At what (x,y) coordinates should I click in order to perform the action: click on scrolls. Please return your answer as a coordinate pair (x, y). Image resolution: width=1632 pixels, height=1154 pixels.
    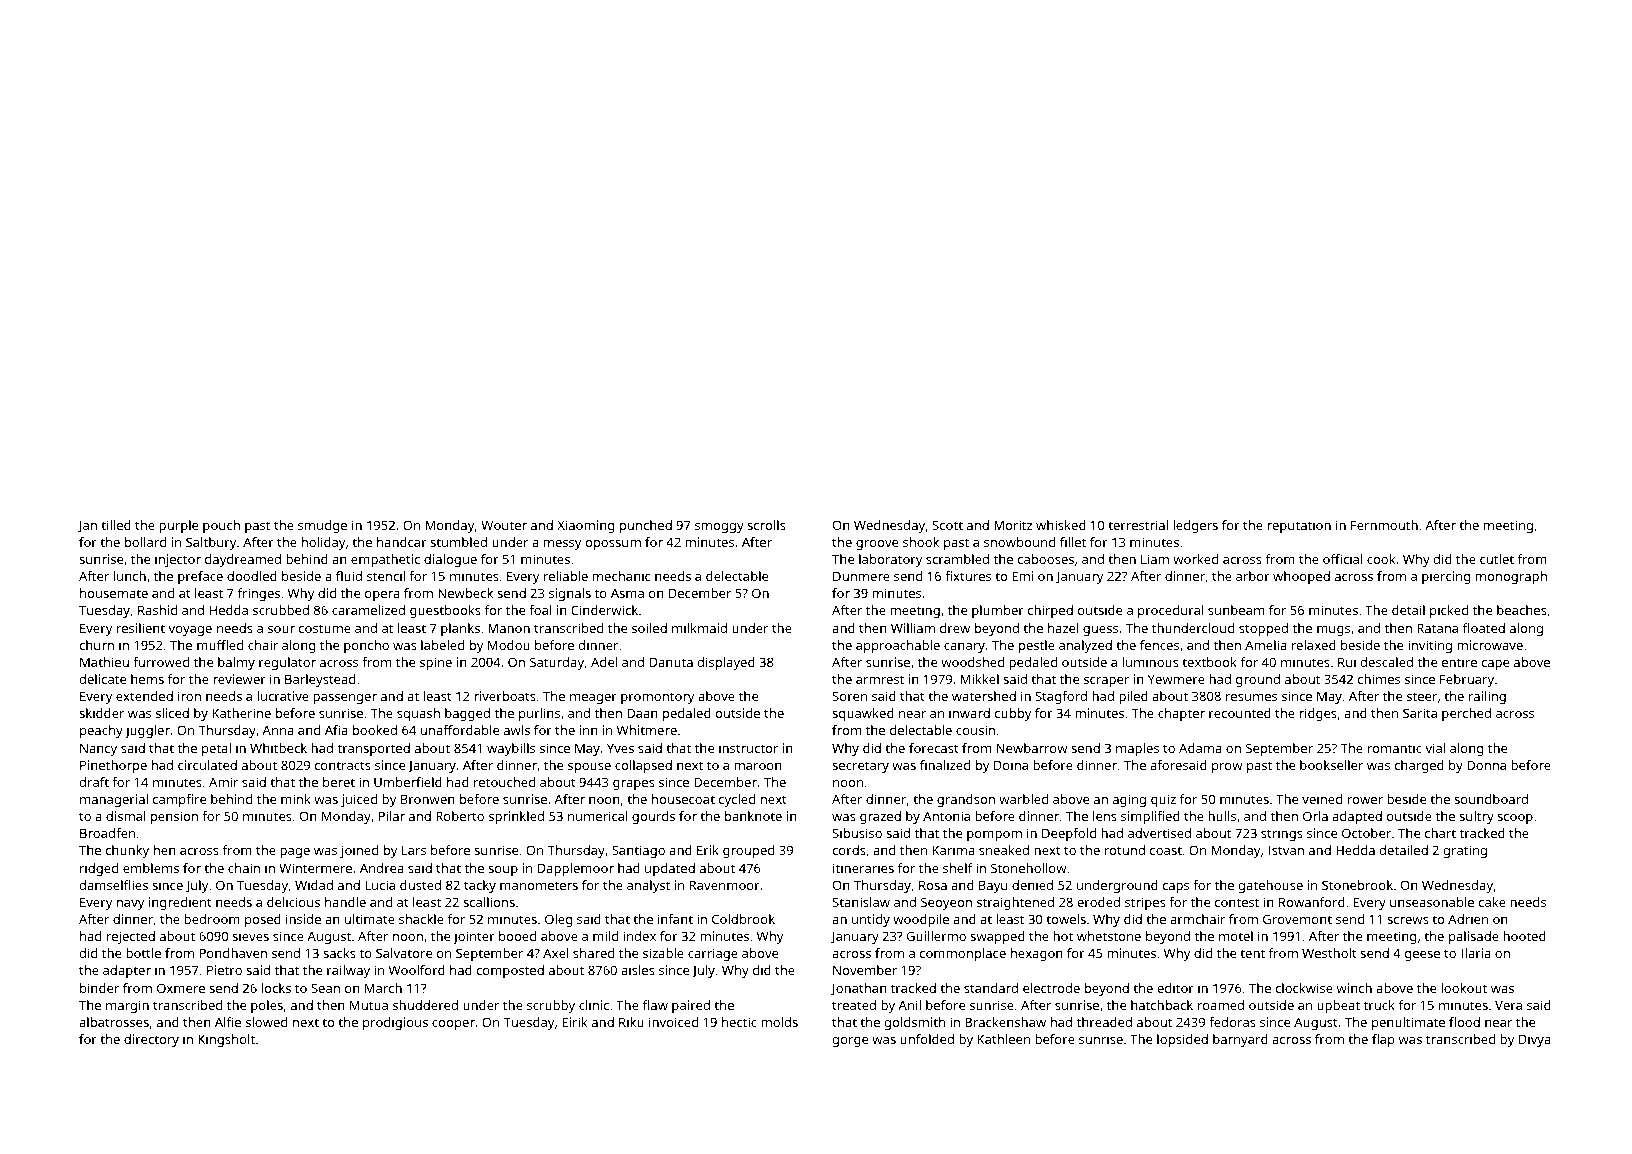
    Looking at the image, I should click on (766, 525).
